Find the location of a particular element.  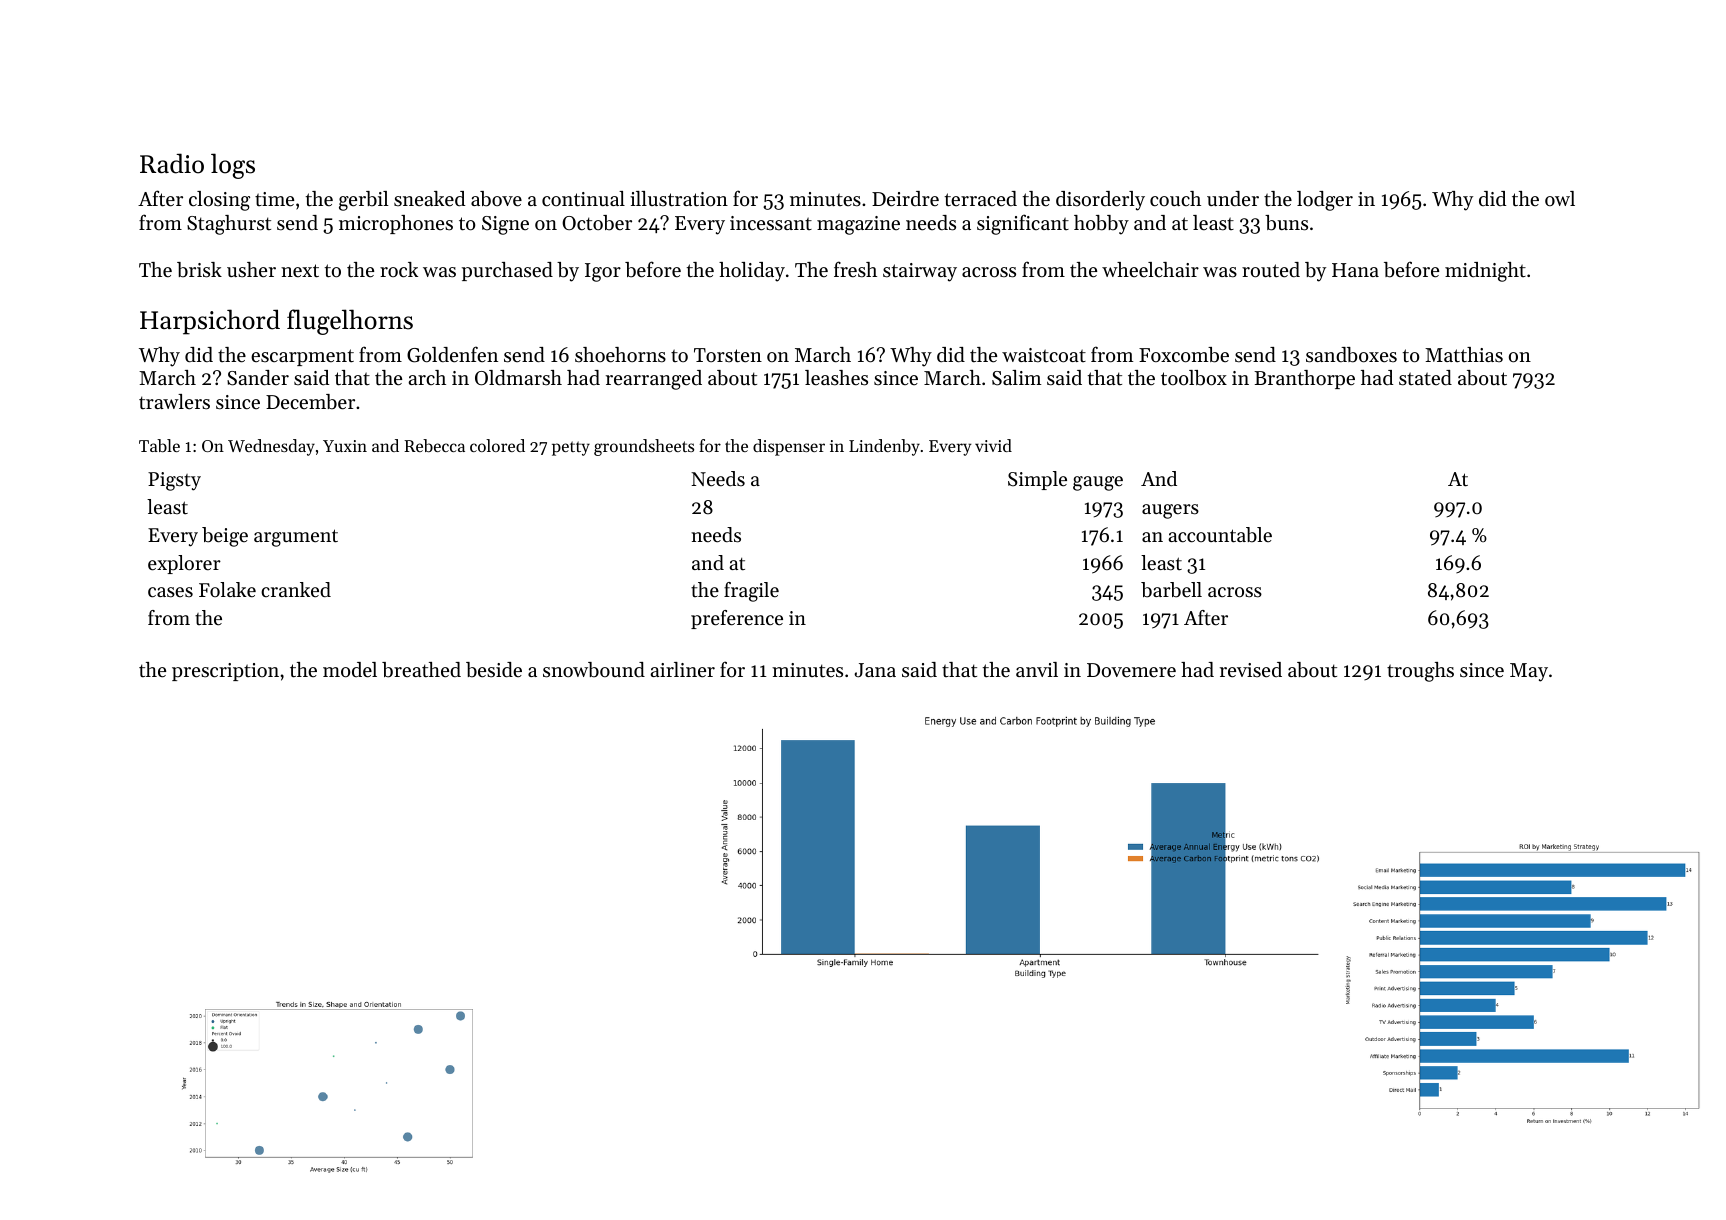

disorderly is located at coordinates (1100, 201).
